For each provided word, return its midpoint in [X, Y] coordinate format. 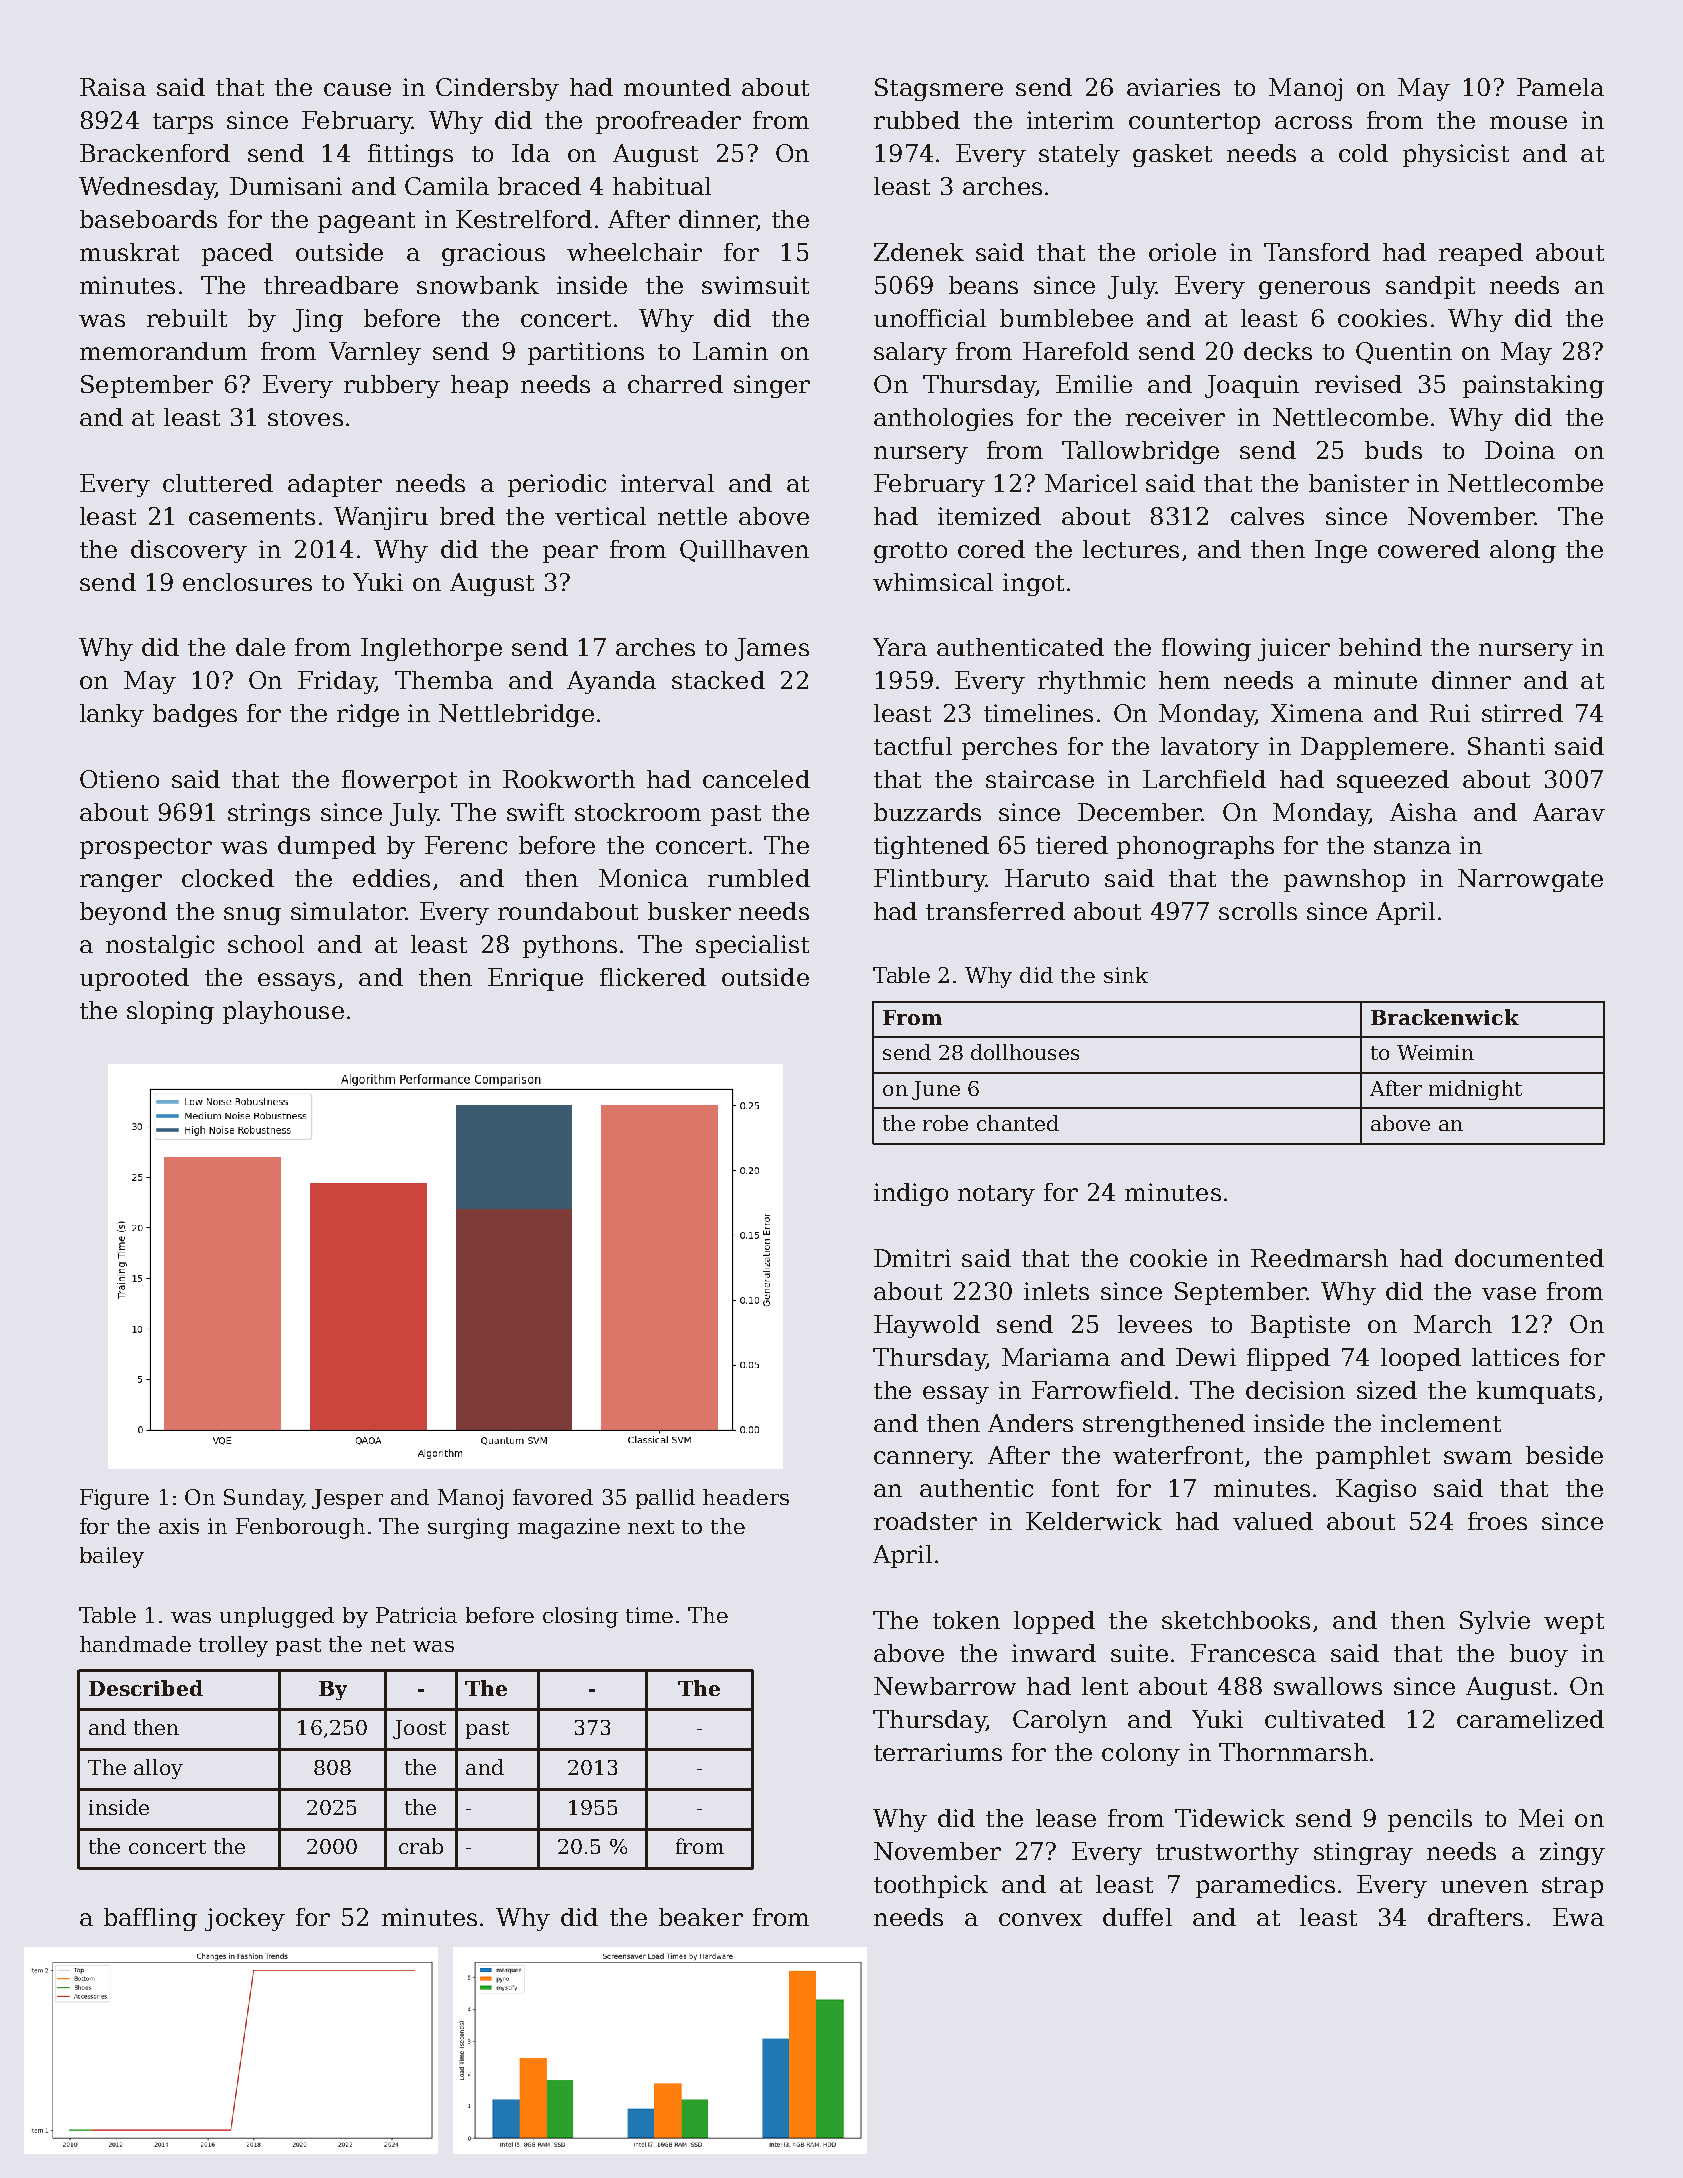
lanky [112, 715]
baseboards [148, 219]
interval [667, 483]
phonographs [1195, 847]
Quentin [1404, 353]
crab [421, 1846]
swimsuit [755, 285]
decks [1278, 351]
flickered [653, 977]
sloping [170, 1012]
